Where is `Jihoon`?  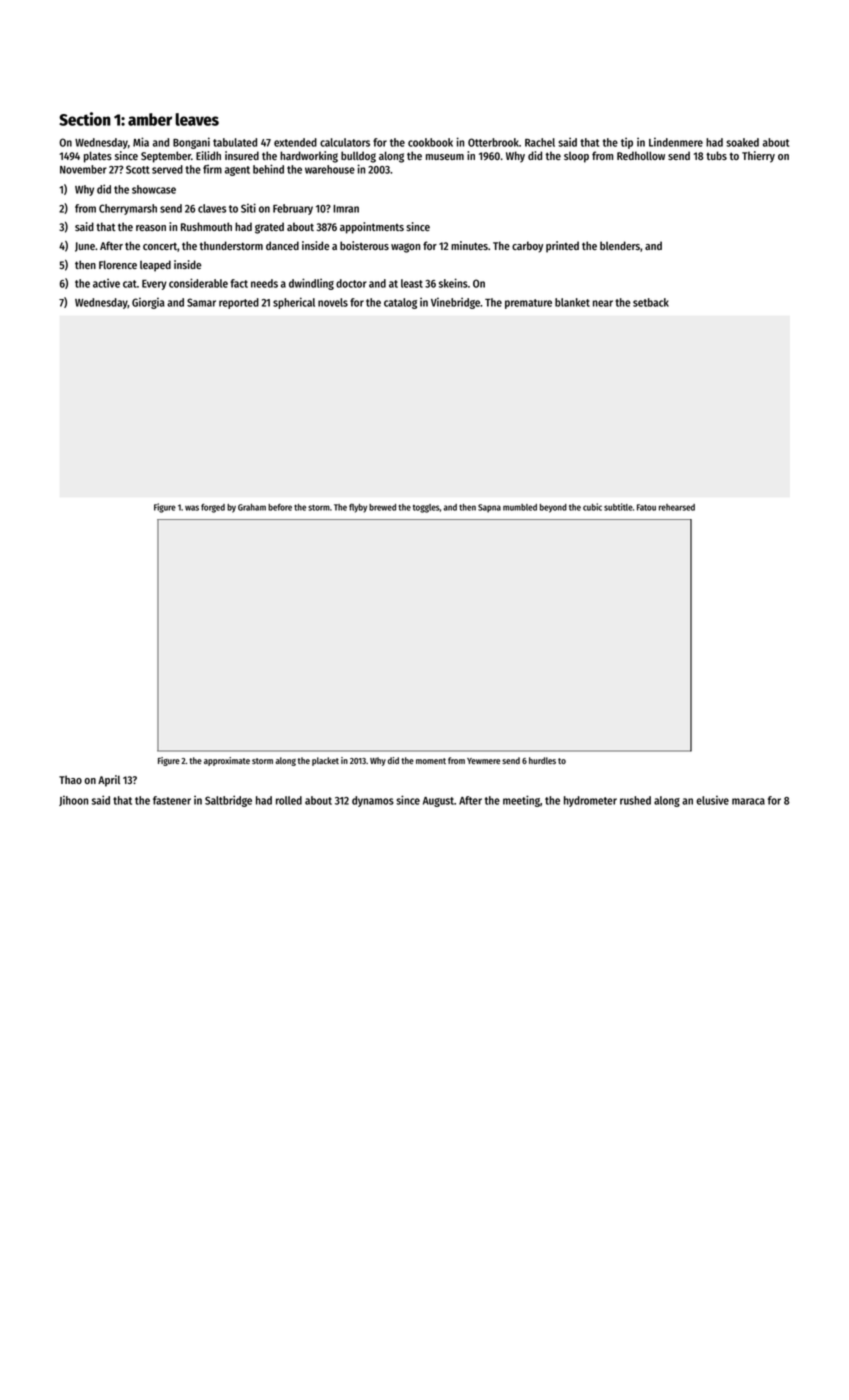 Jihoon is located at coordinates (73, 801).
